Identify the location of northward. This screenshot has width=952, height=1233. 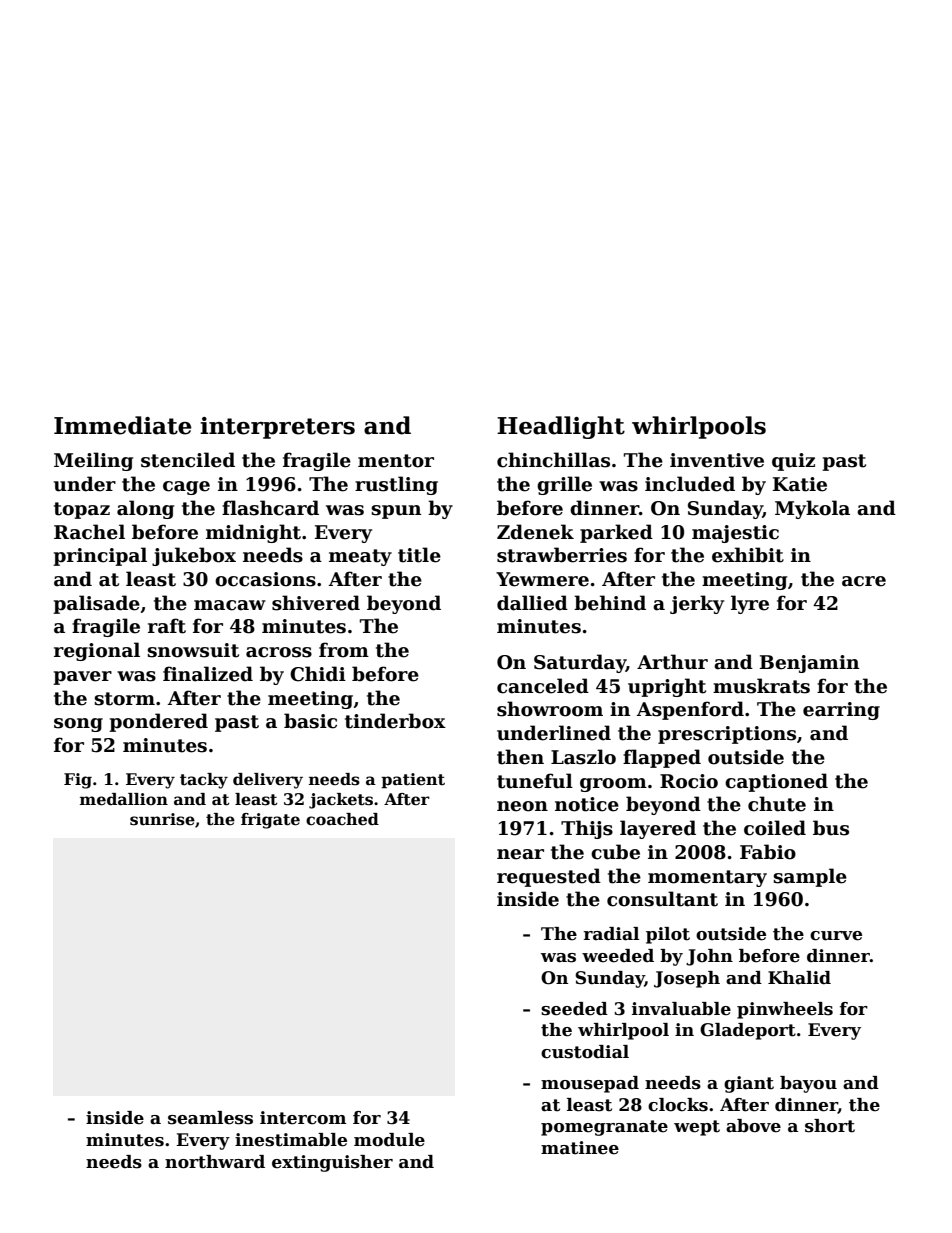
(215, 1162).
